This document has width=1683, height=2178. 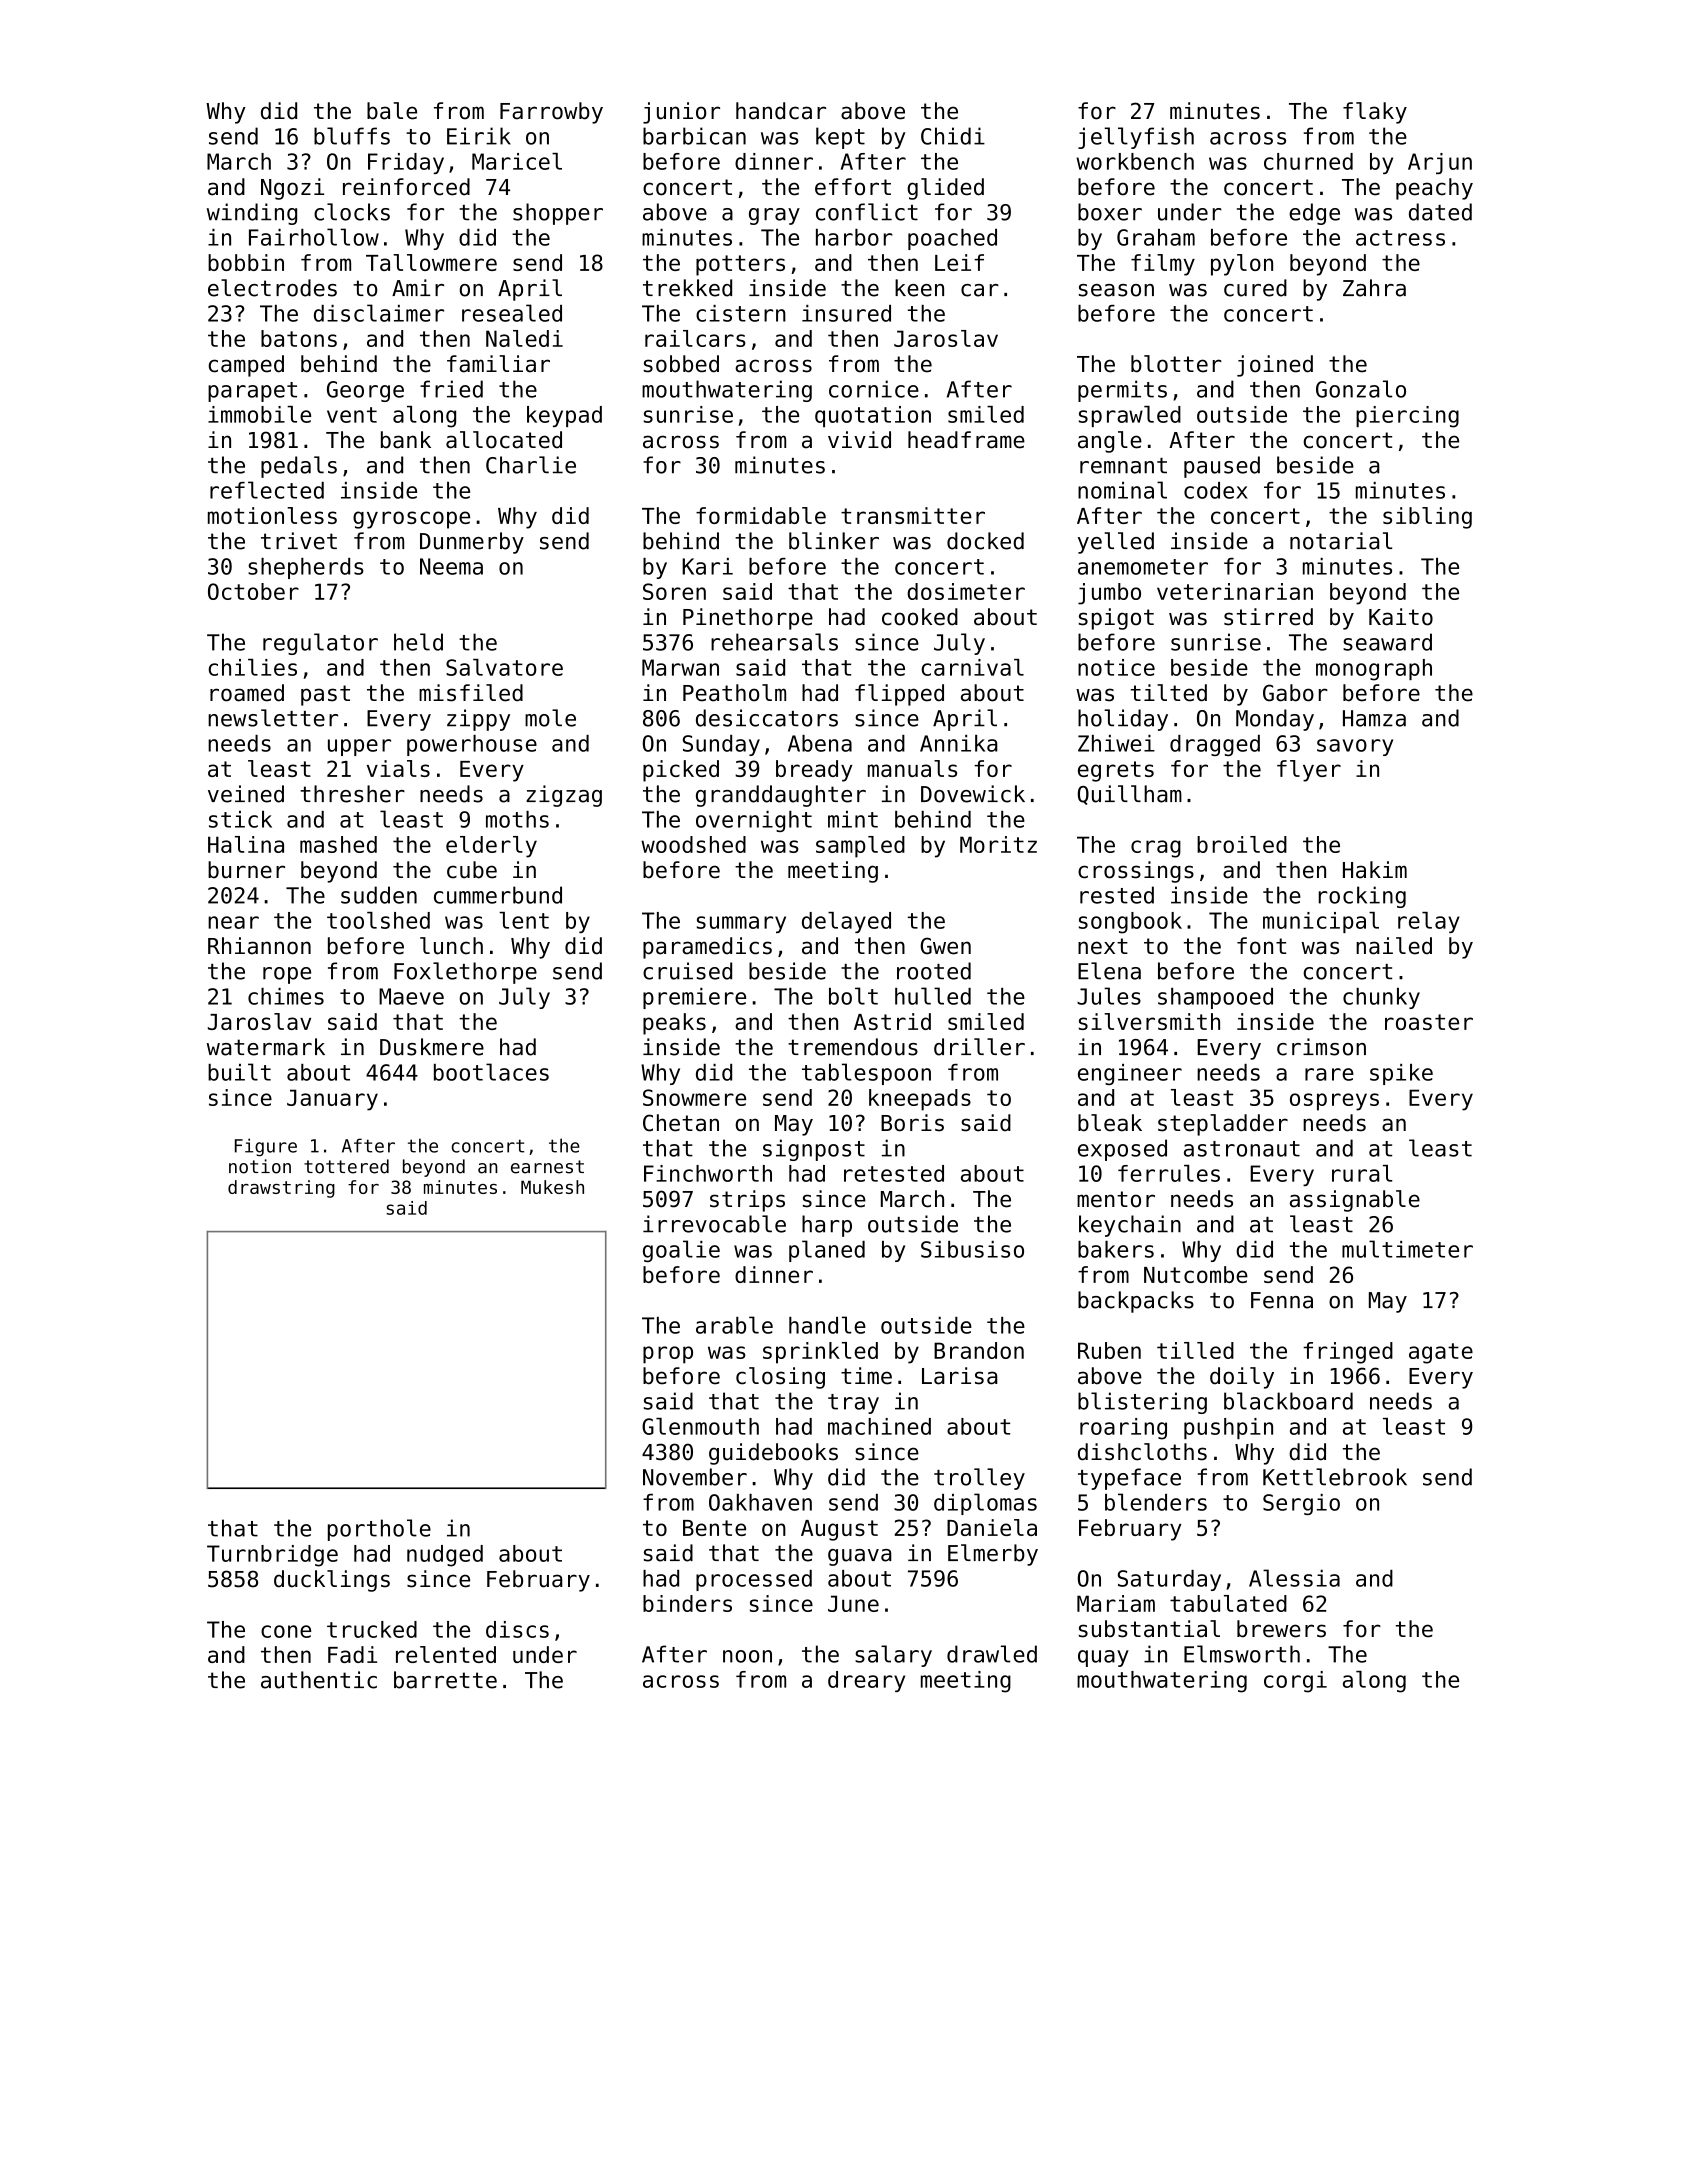 I want to click on noon, so click(x=747, y=1656).
